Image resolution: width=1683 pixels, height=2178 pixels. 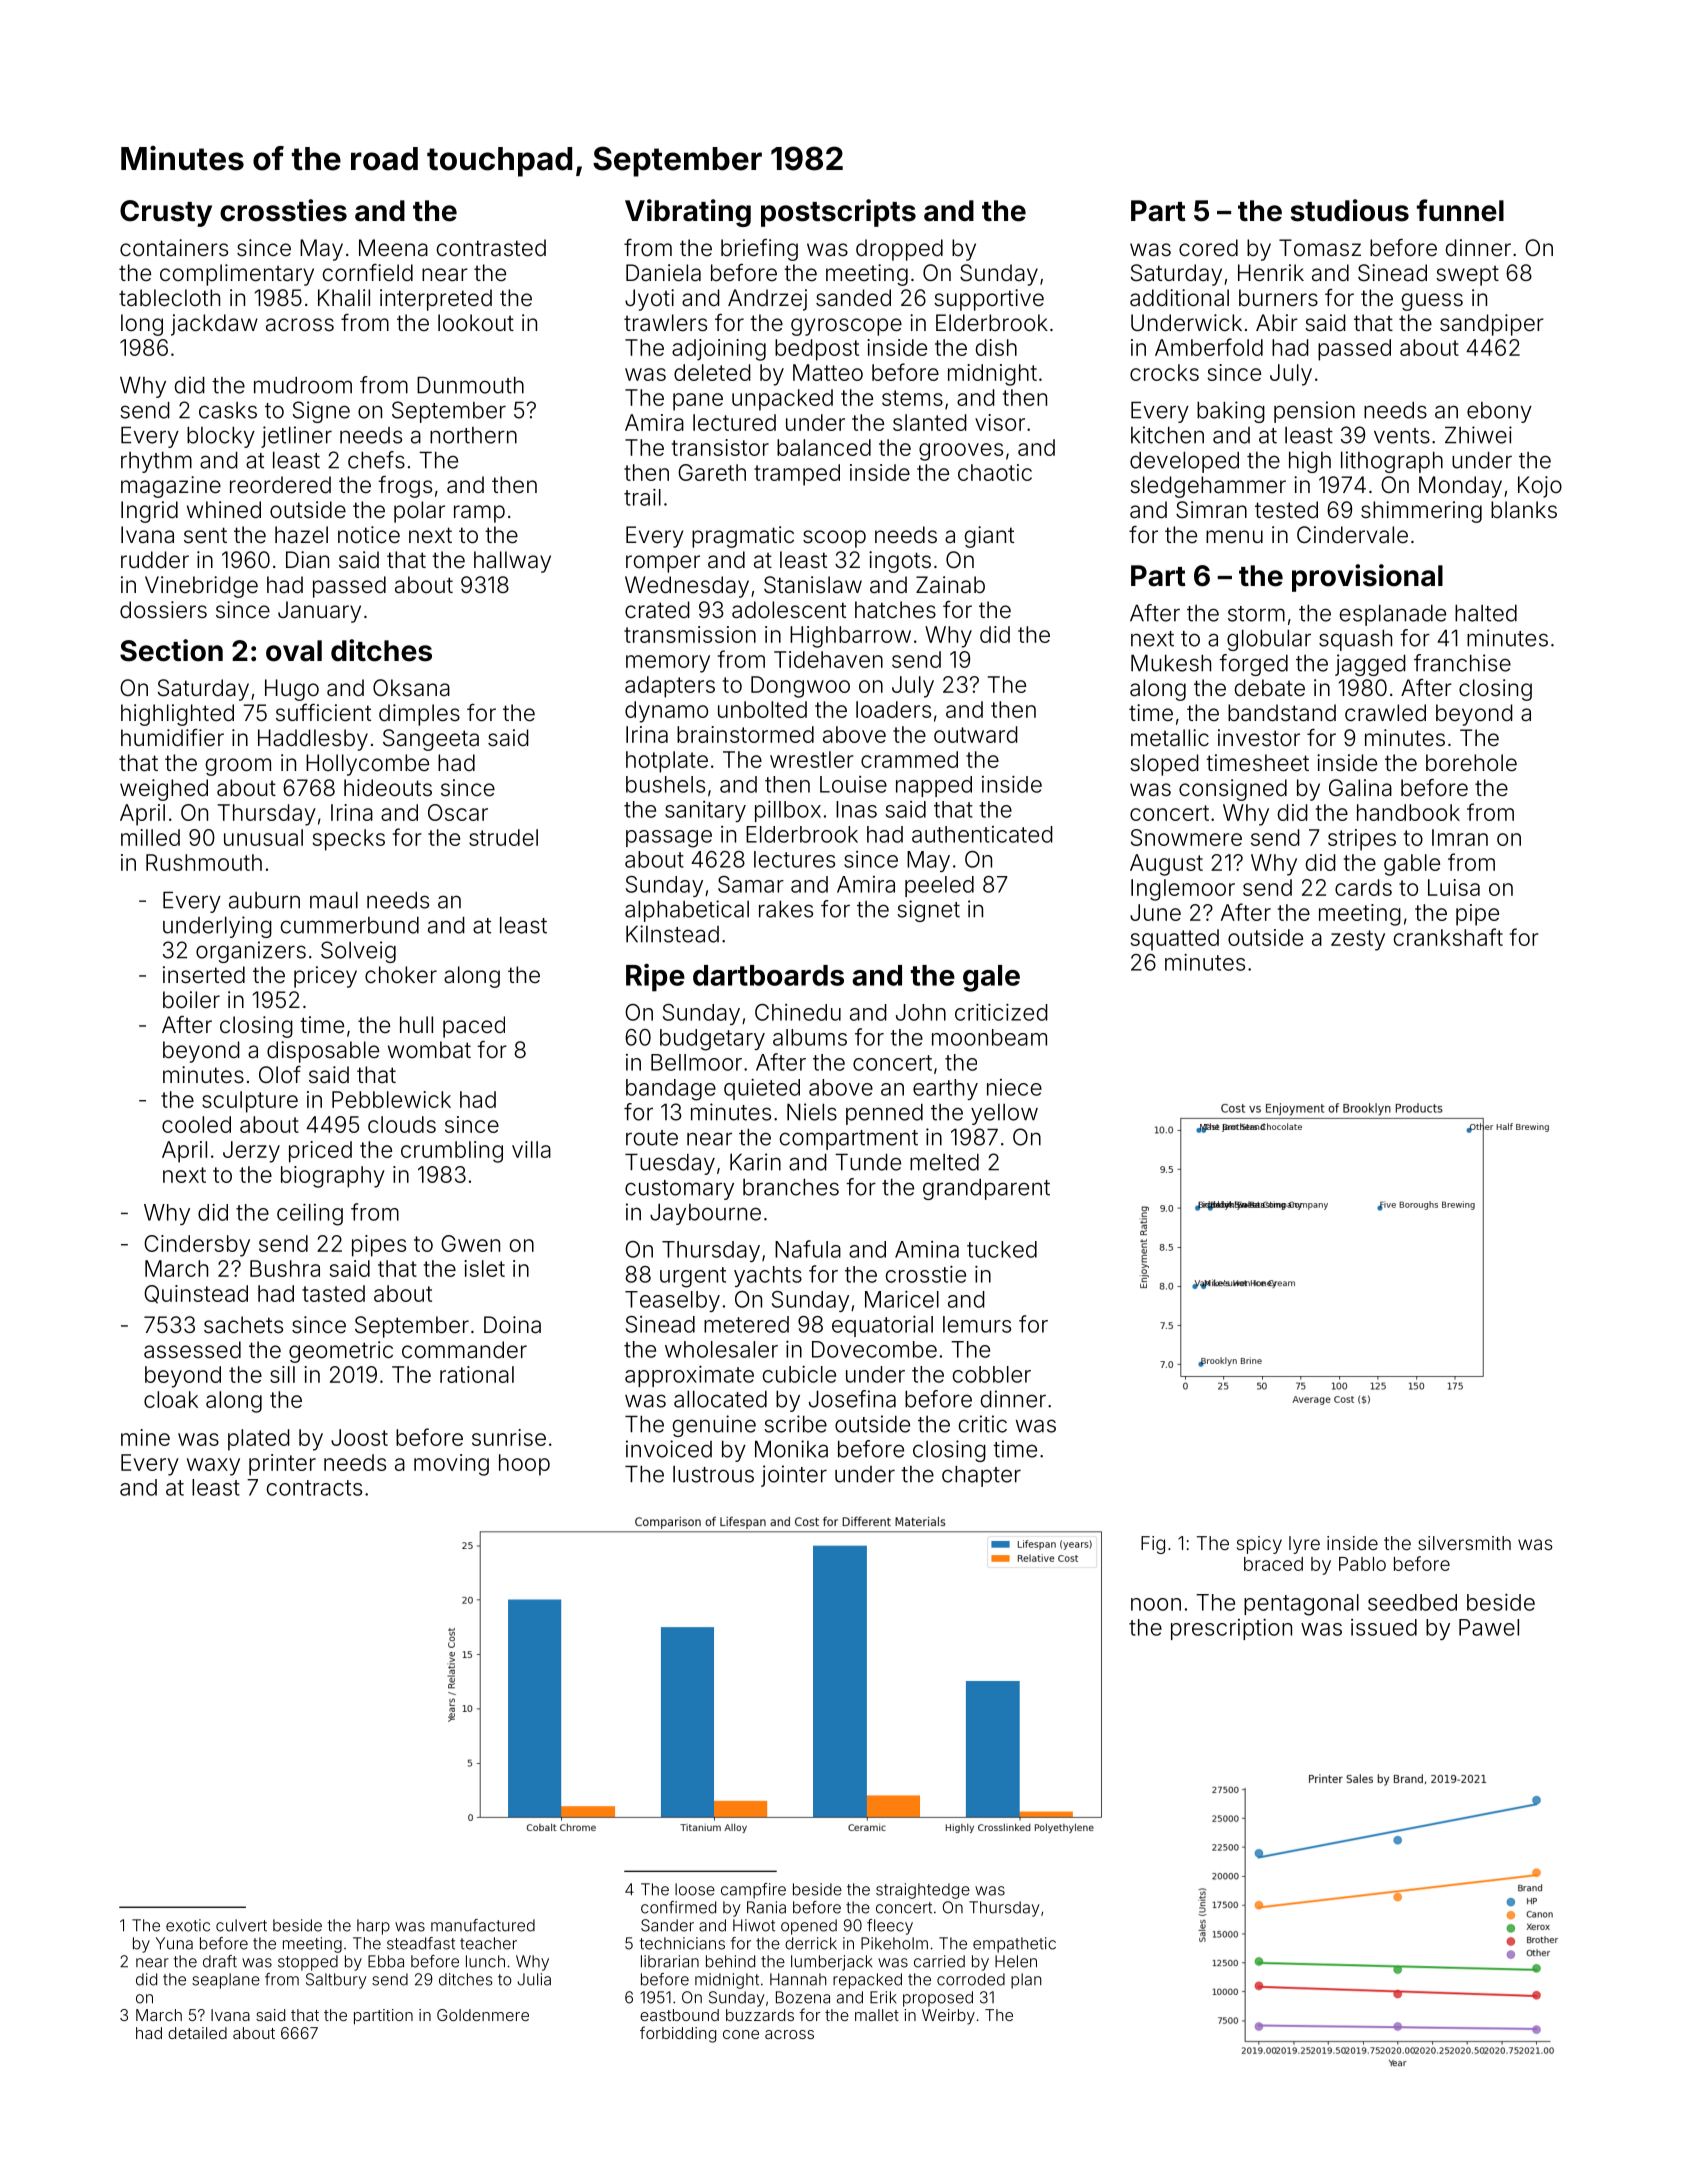 What do you see at coordinates (197, 2033) in the page?
I see `detailed` at bounding box center [197, 2033].
